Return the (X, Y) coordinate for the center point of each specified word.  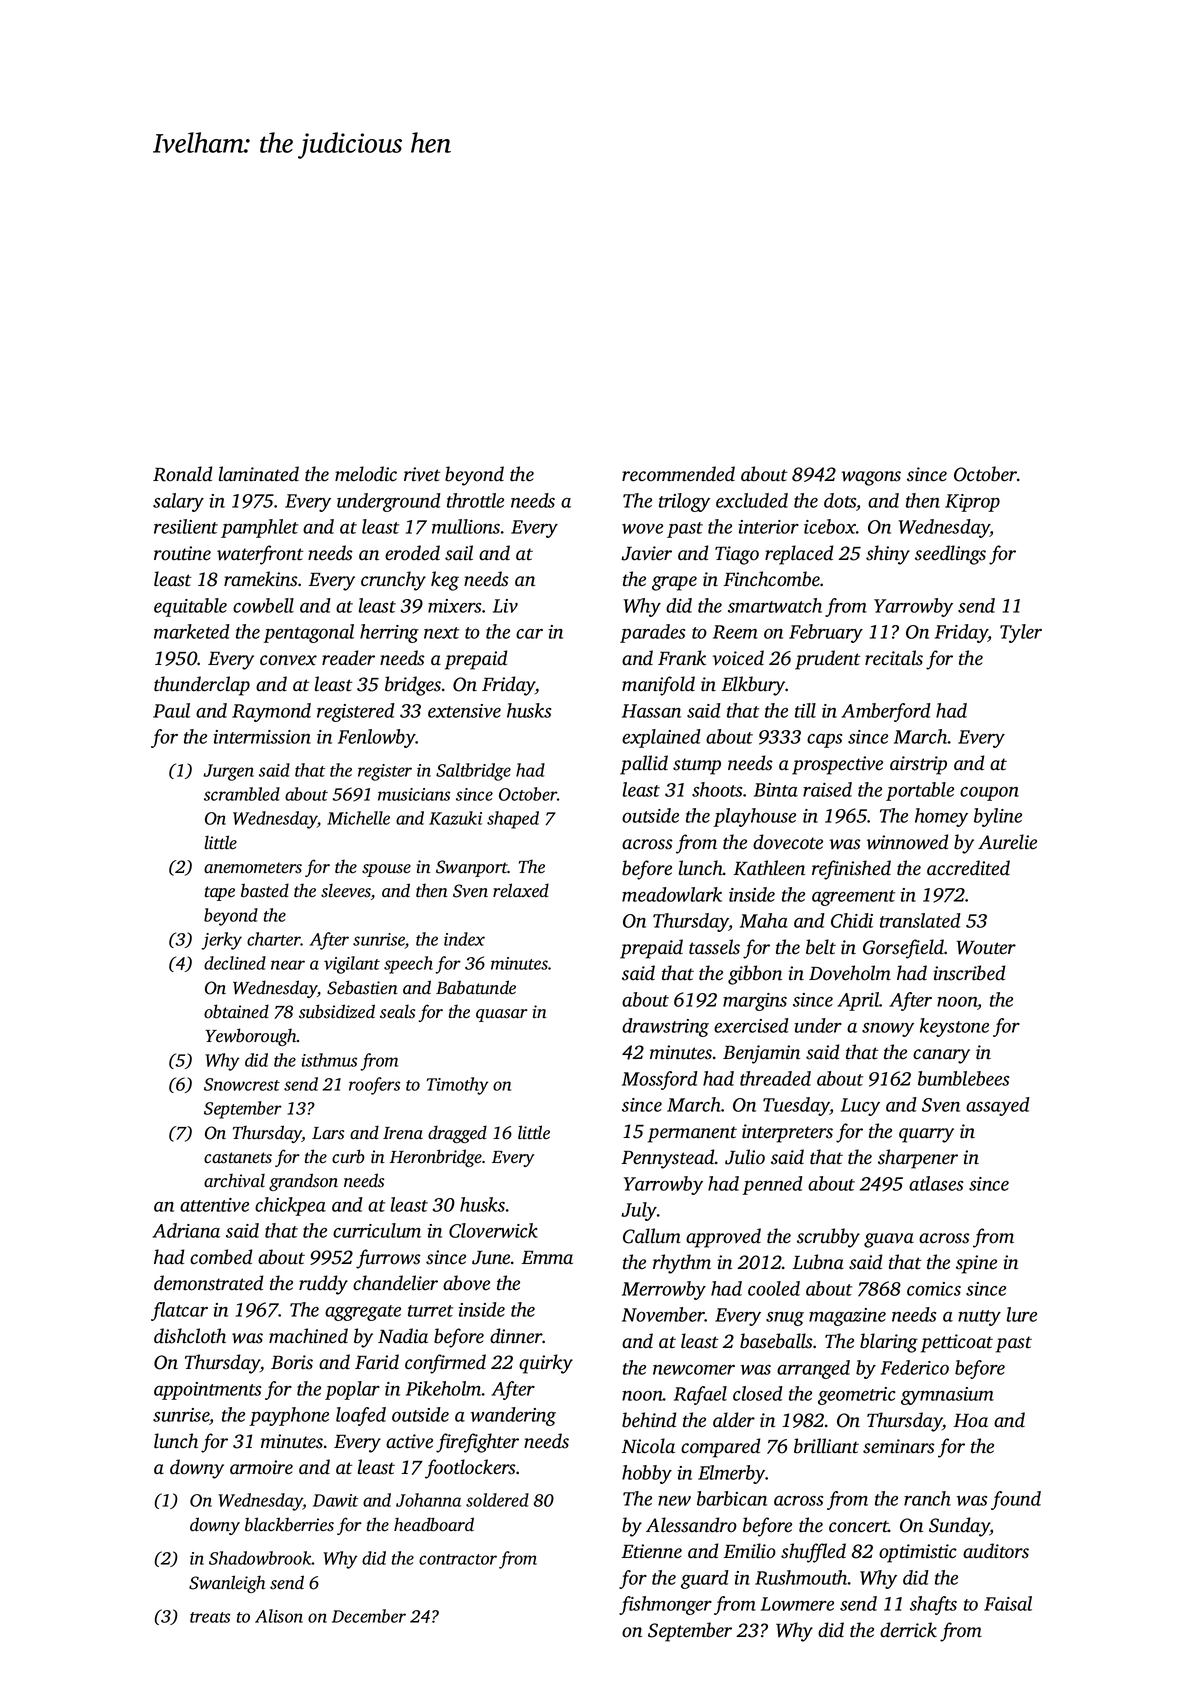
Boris (292, 1362)
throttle (475, 500)
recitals (894, 658)
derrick (908, 1630)
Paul (171, 710)
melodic (366, 474)
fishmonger (665, 1605)
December (369, 1616)
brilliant (826, 1446)
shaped (513, 820)
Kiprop (972, 503)
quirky (546, 1364)
